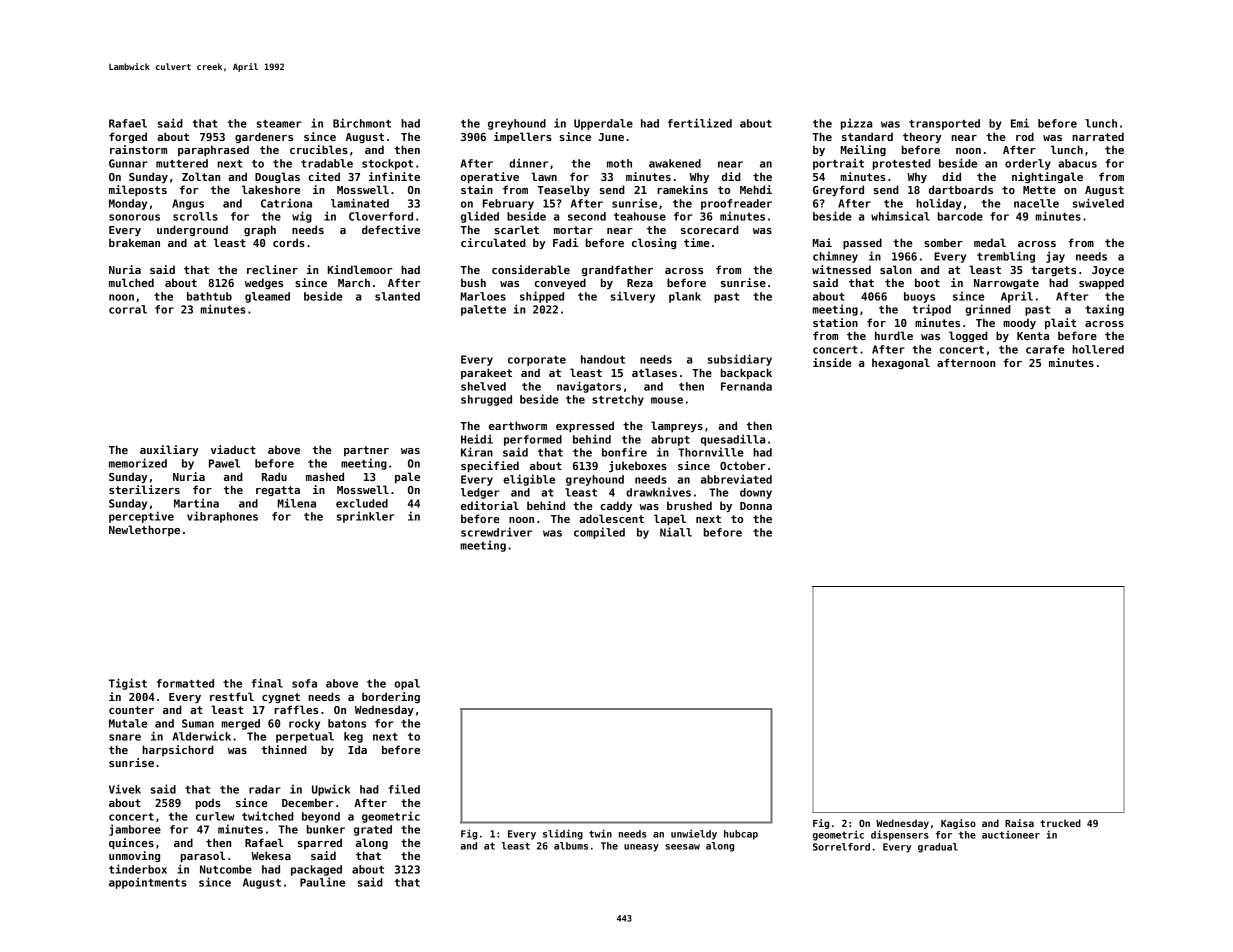 The image size is (1233, 952). Describe the element at coordinates (958, 824) in the document. I see `Kagiso` at that location.
